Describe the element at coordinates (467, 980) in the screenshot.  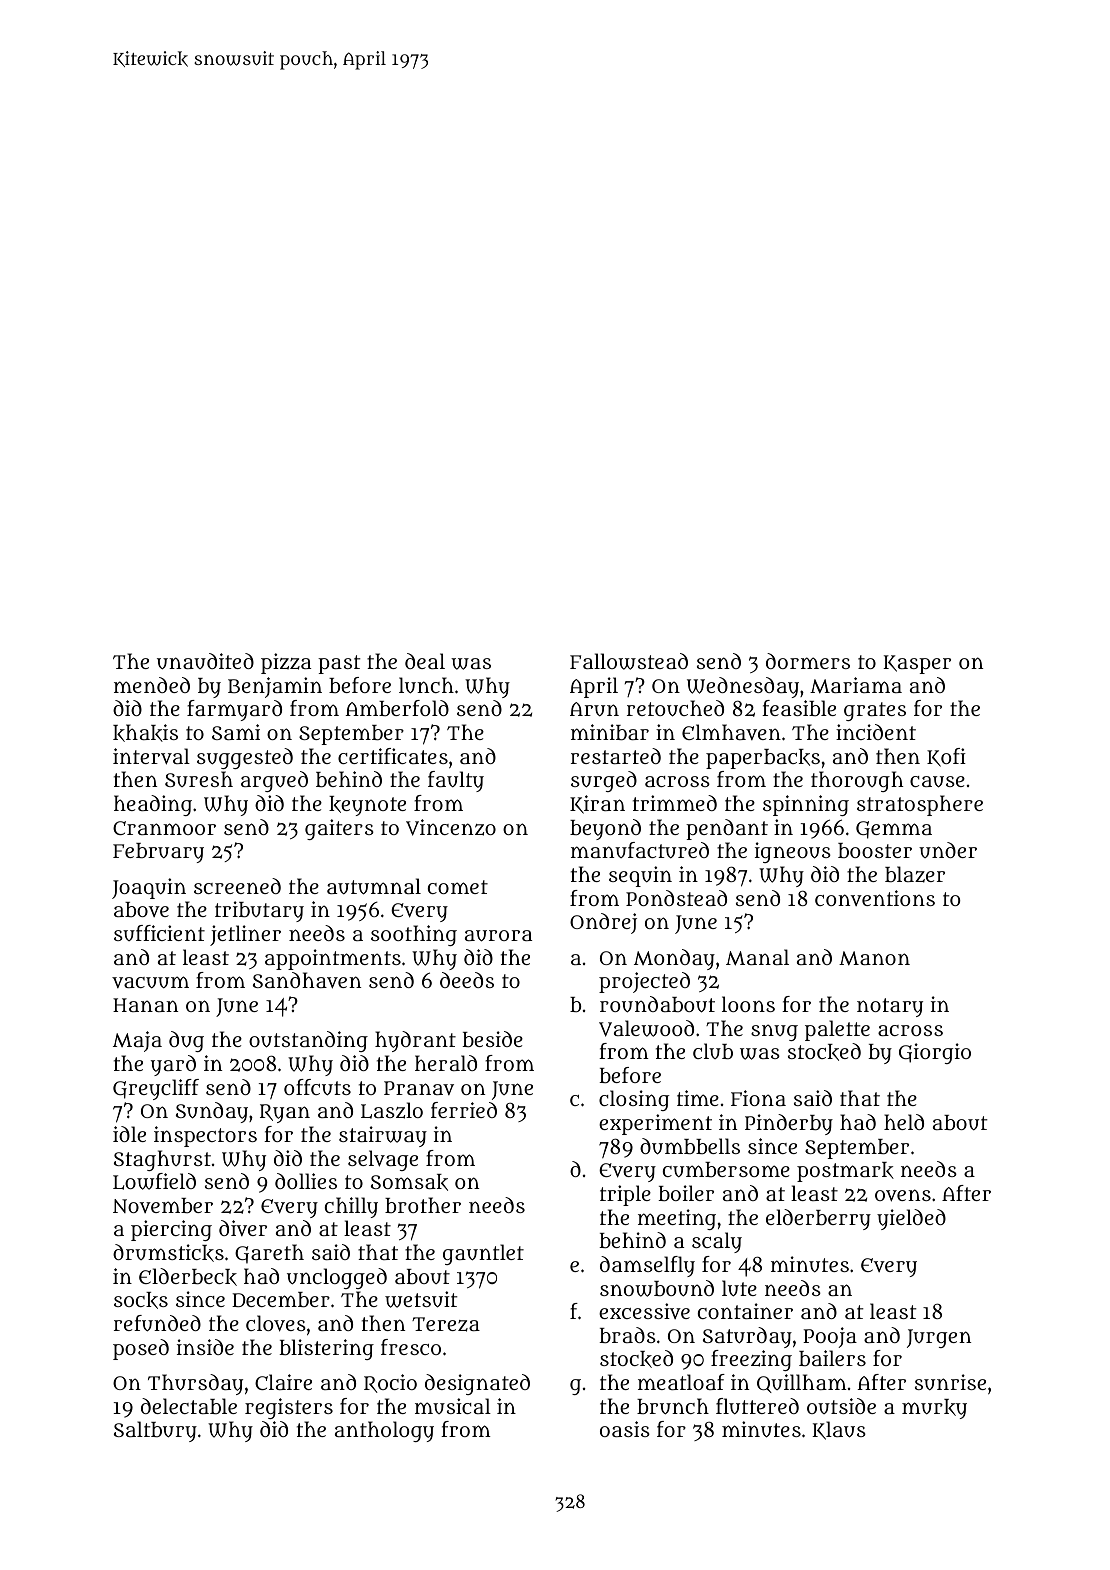
I see `deeds` at that location.
